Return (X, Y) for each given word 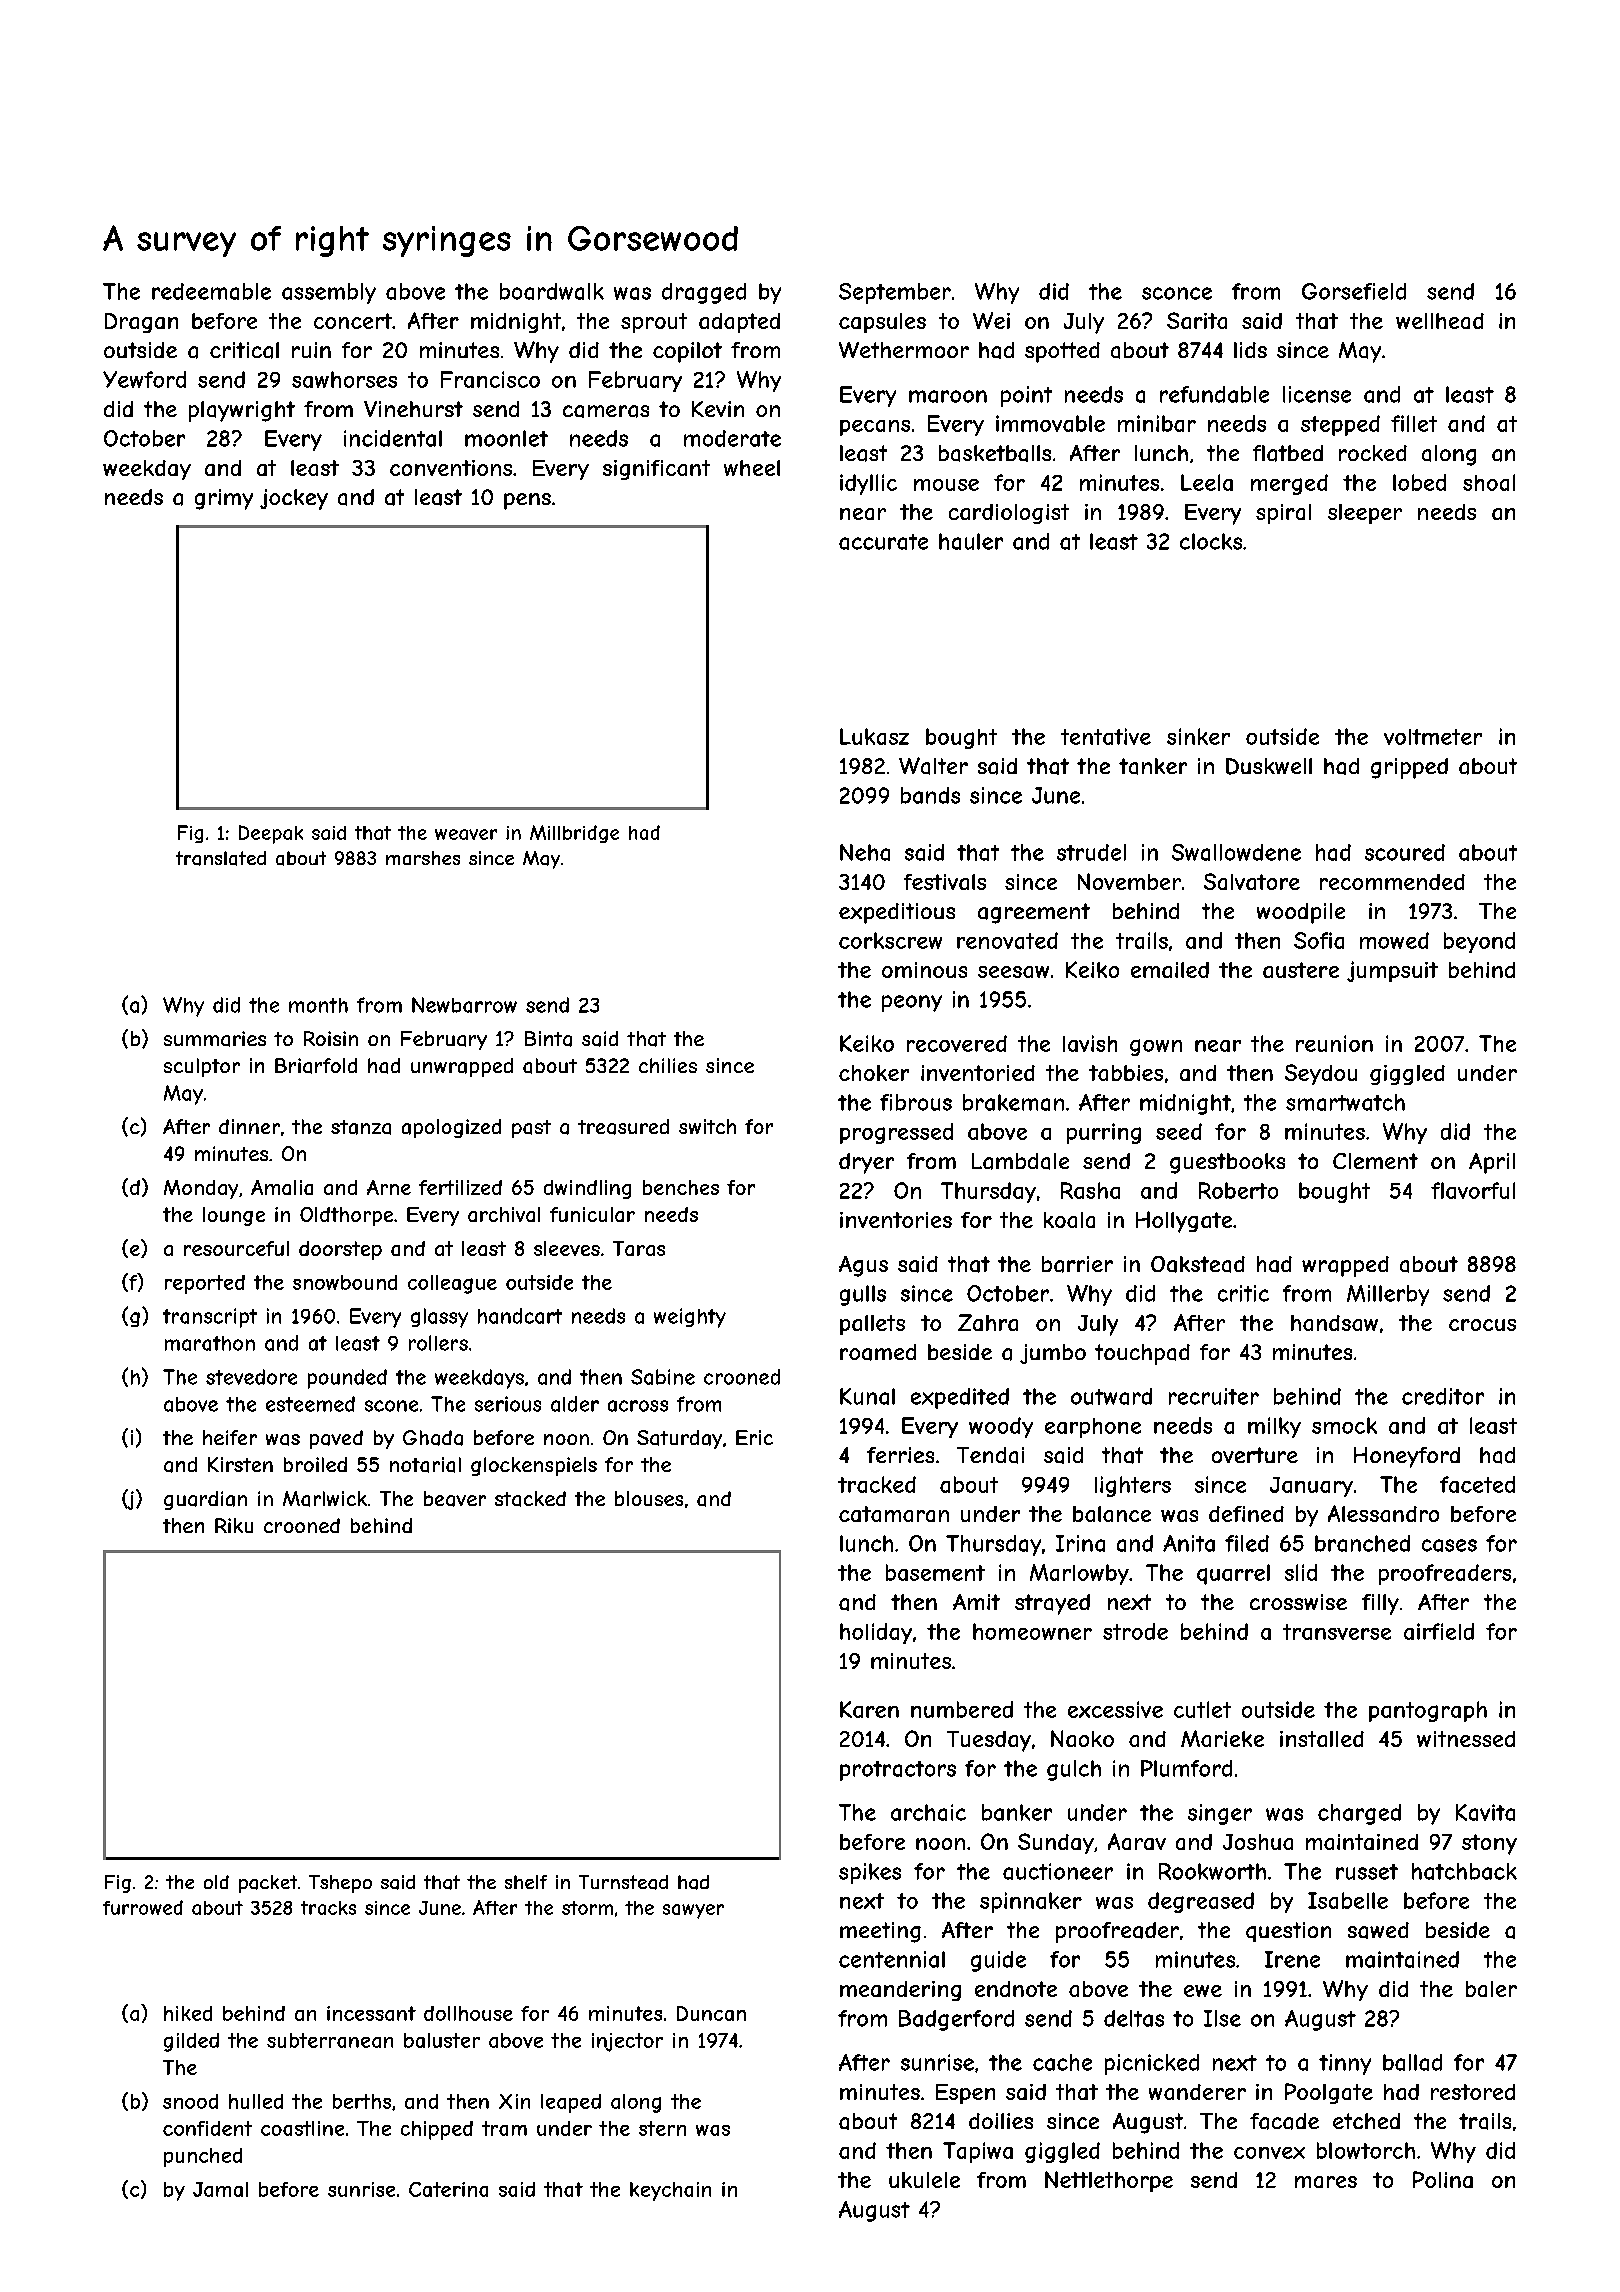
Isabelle (1348, 1900)
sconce (1177, 293)
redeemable (211, 291)
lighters (1133, 1486)
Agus (863, 1266)
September (895, 293)
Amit (976, 1602)
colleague (452, 1284)
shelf (526, 1882)
